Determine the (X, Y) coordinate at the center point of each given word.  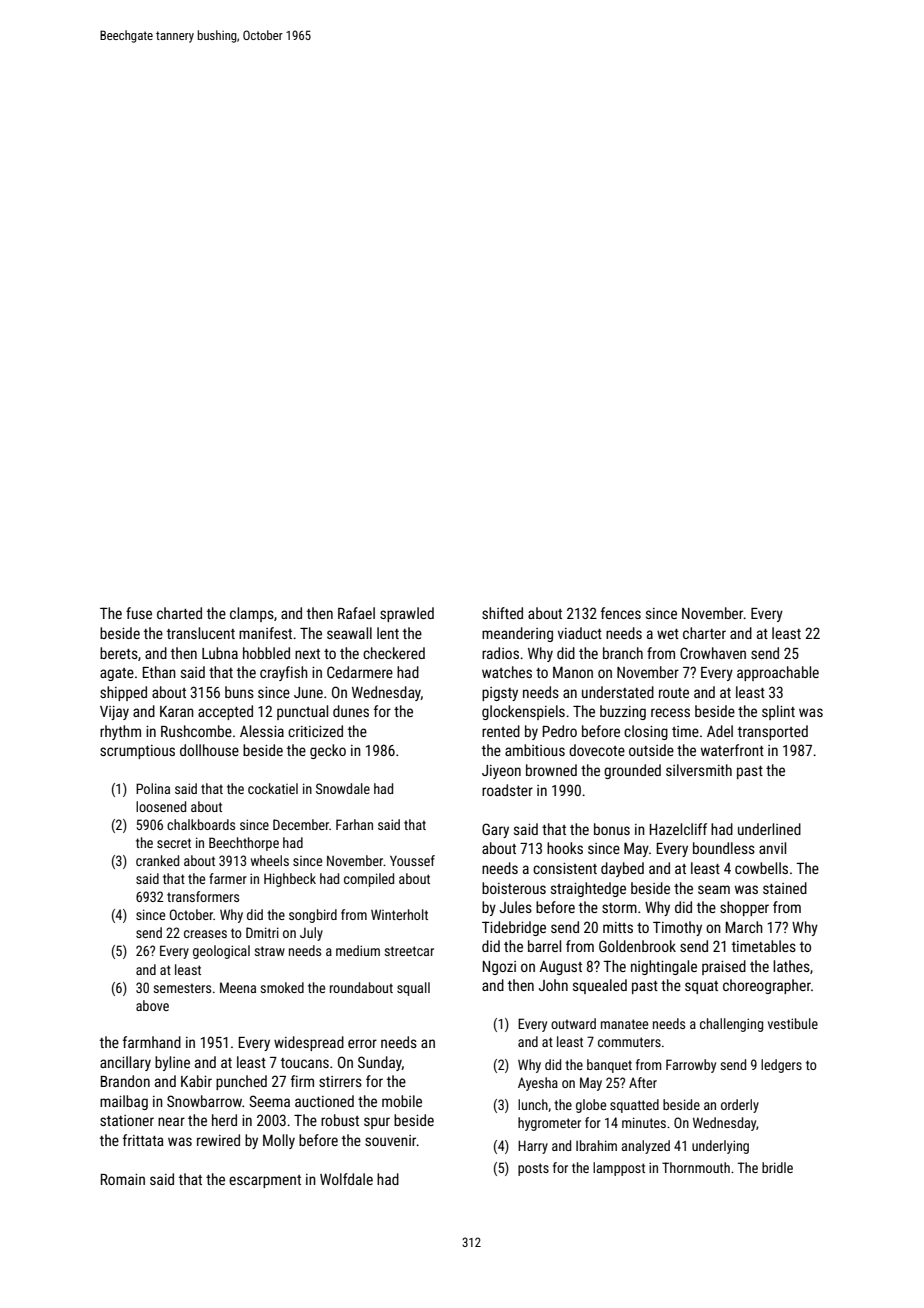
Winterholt (399, 914)
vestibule (793, 1023)
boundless (724, 848)
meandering (517, 634)
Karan (177, 711)
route (674, 693)
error (362, 1043)
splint (778, 712)
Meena (238, 987)
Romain (123, 1179)
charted (179, 613)
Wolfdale (346, 1179)
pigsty (500, 694)
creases (205, 934)
